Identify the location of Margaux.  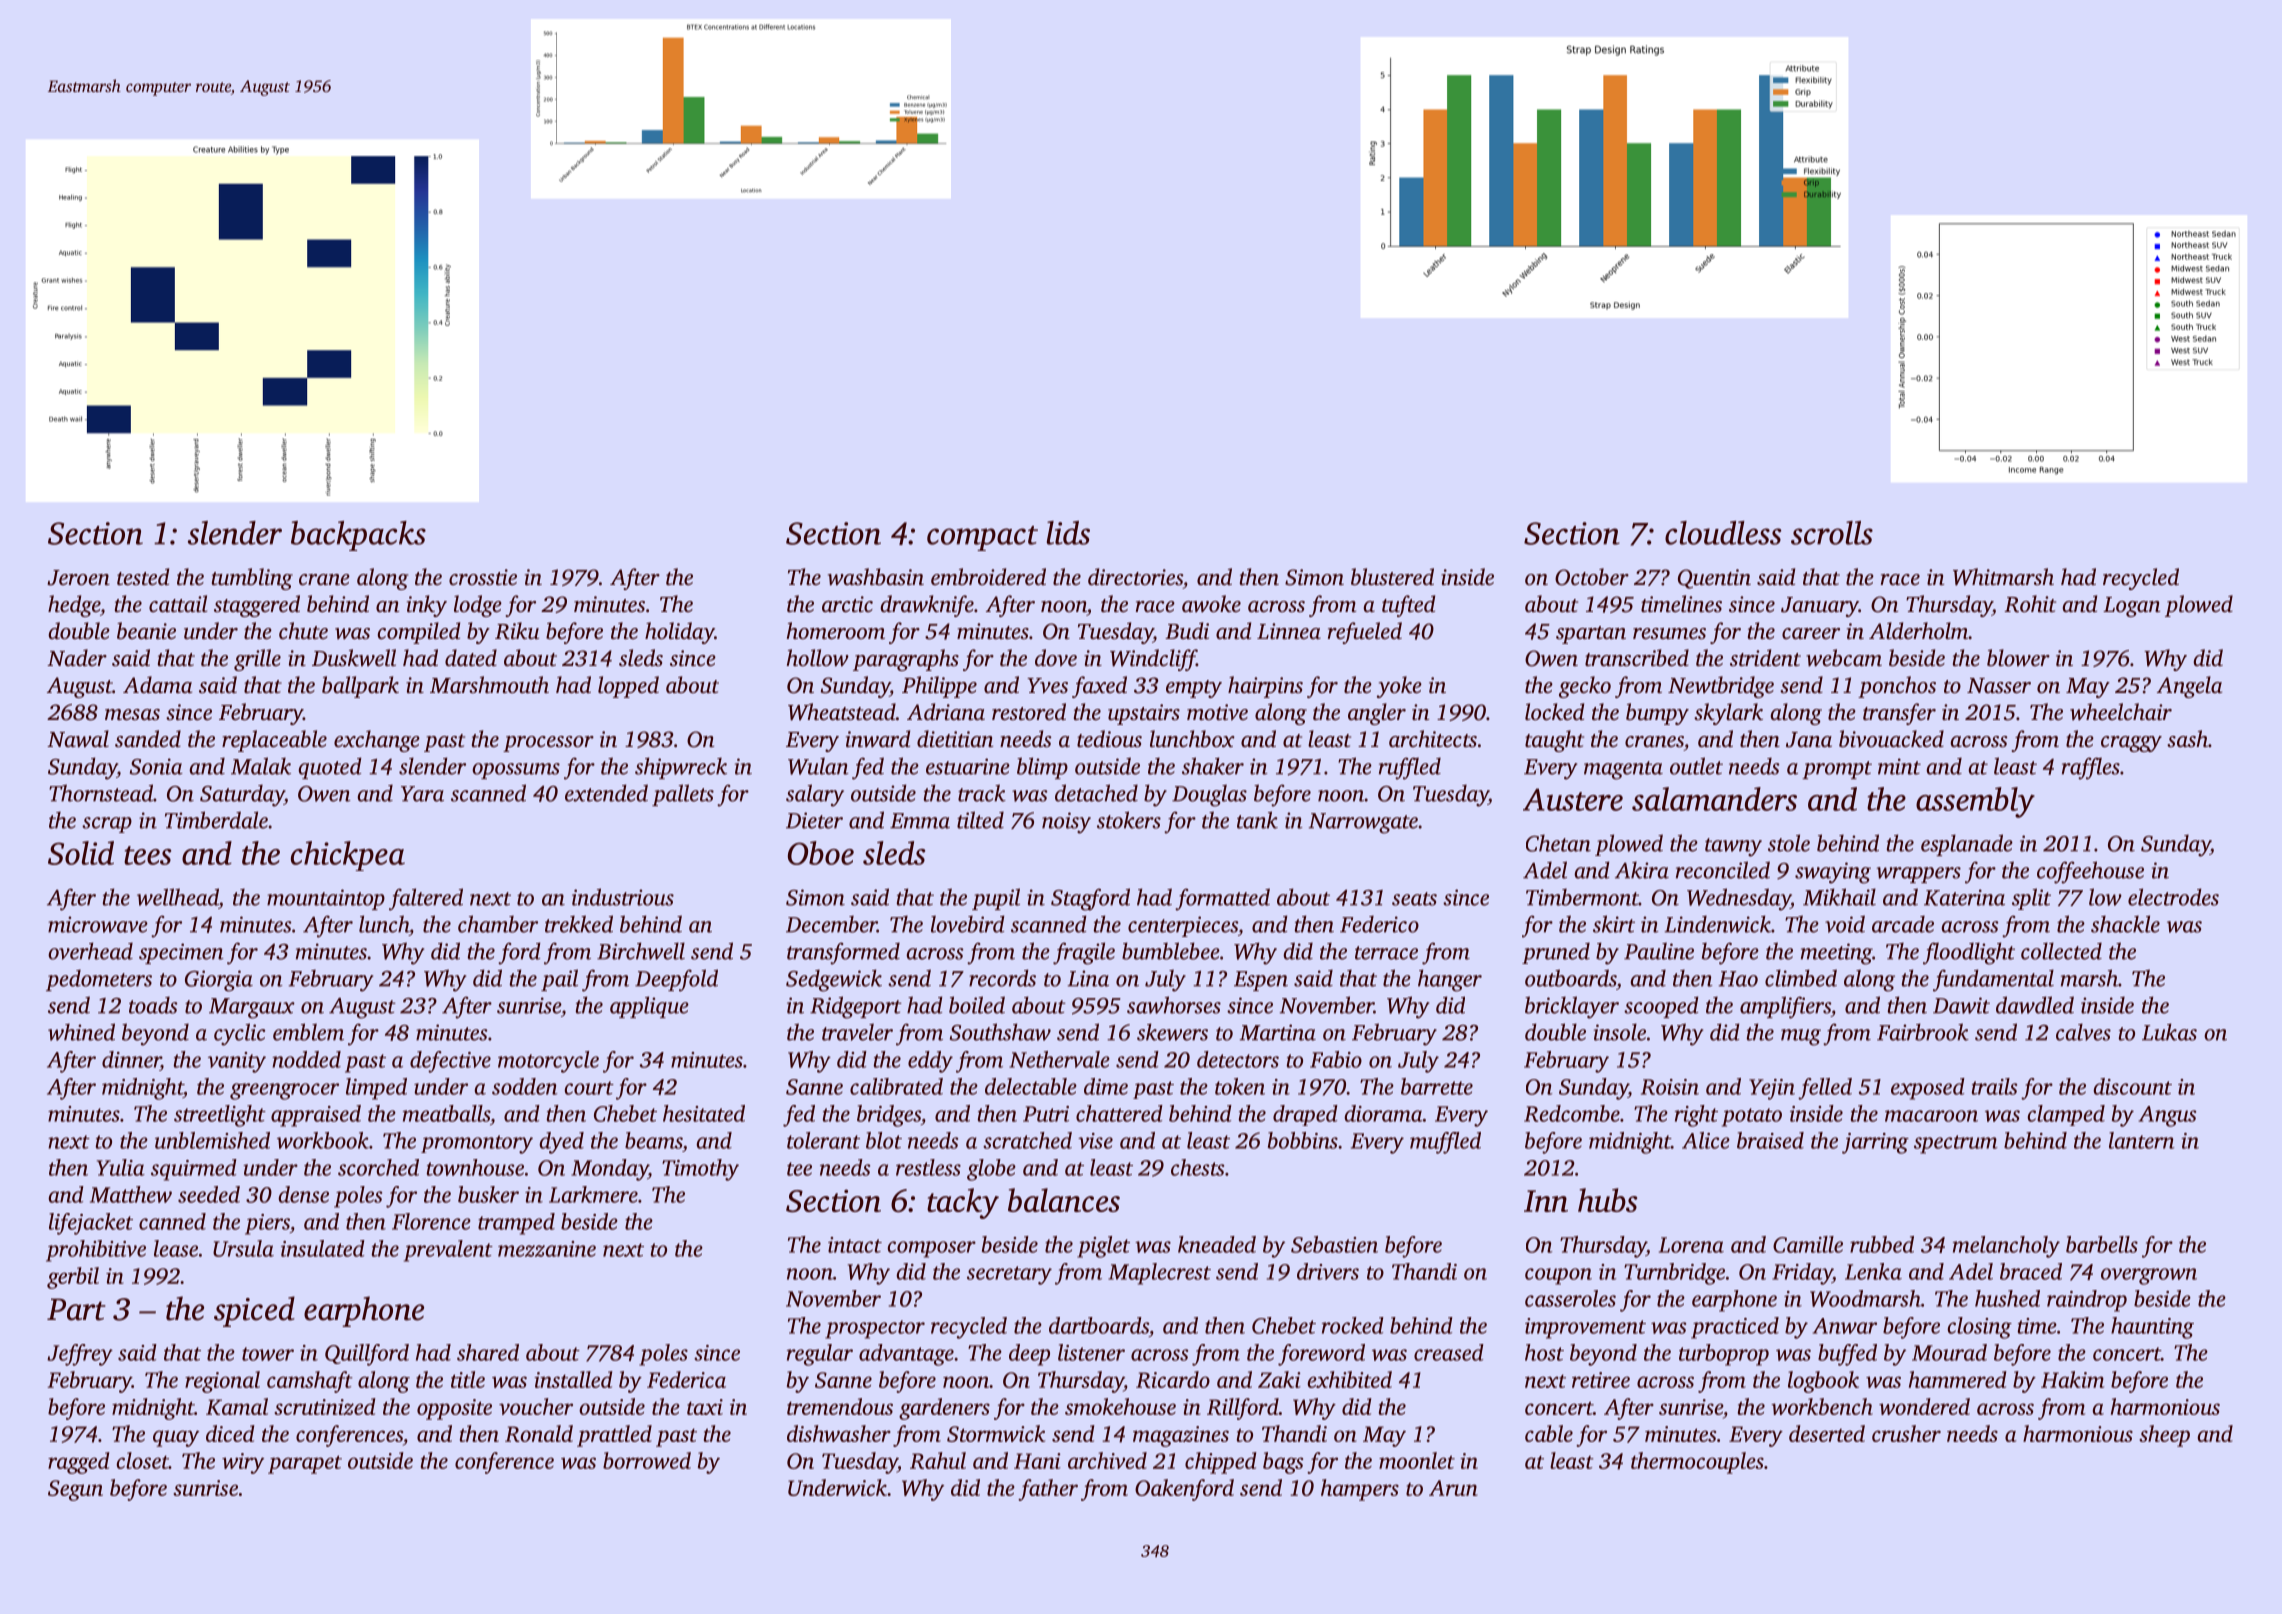
(252, 1008).
